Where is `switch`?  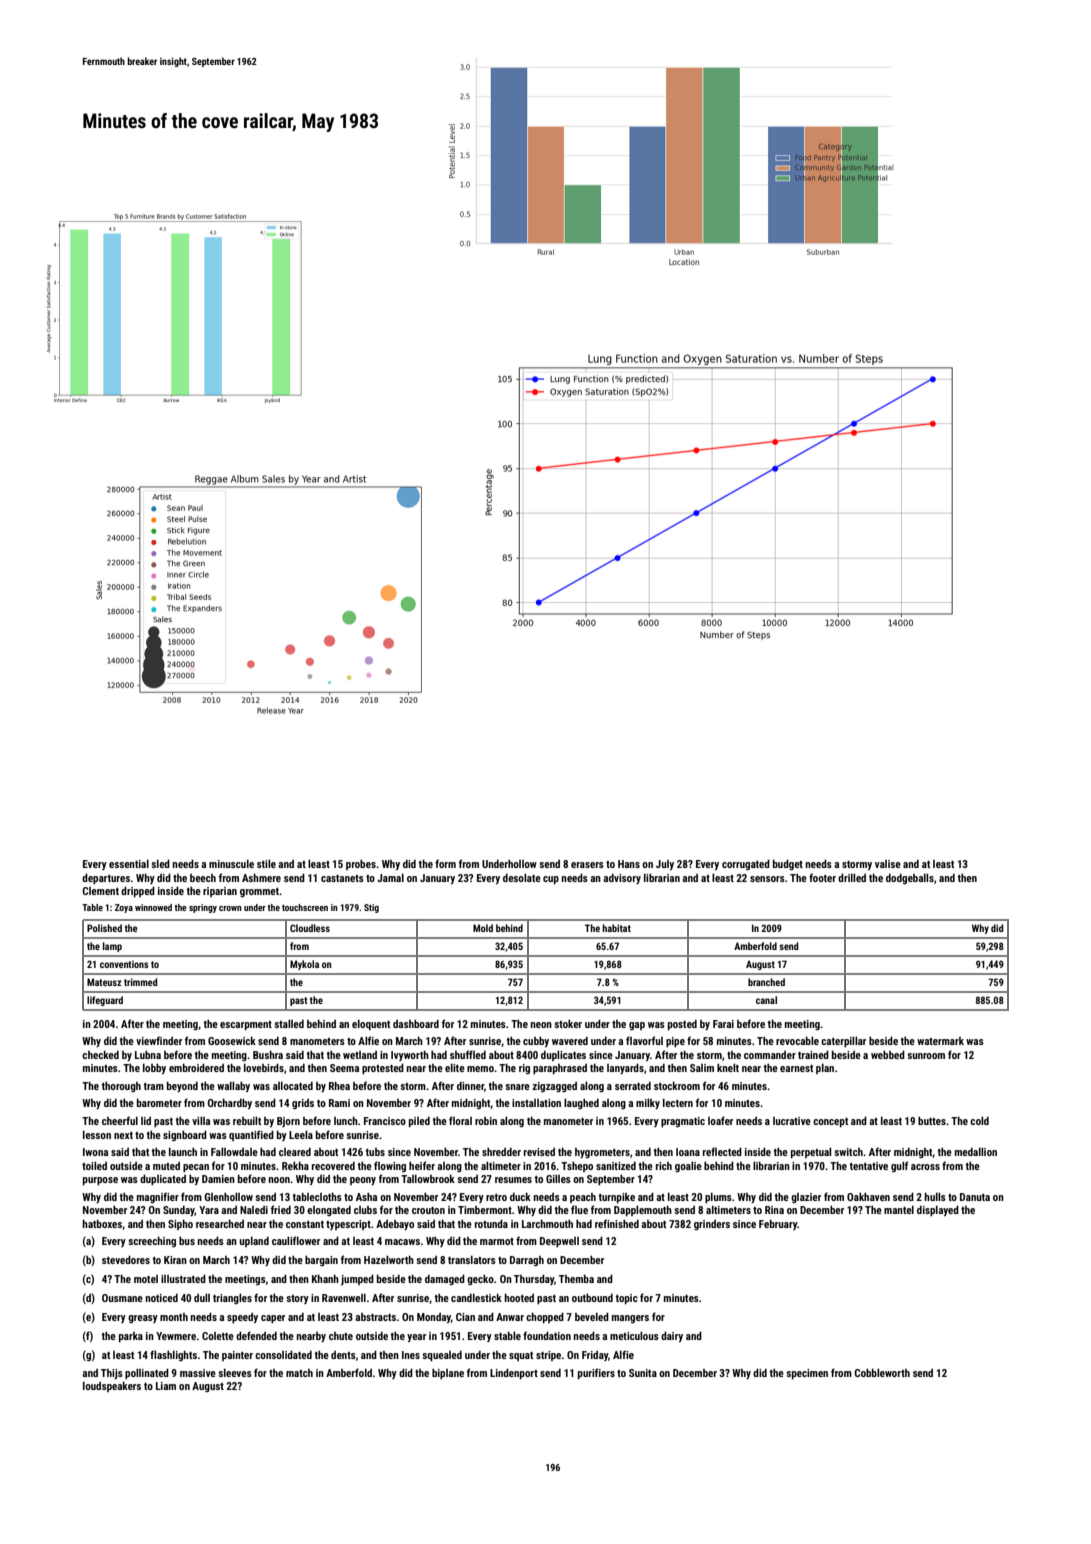
switch is located at coordinates (848, 1152).
